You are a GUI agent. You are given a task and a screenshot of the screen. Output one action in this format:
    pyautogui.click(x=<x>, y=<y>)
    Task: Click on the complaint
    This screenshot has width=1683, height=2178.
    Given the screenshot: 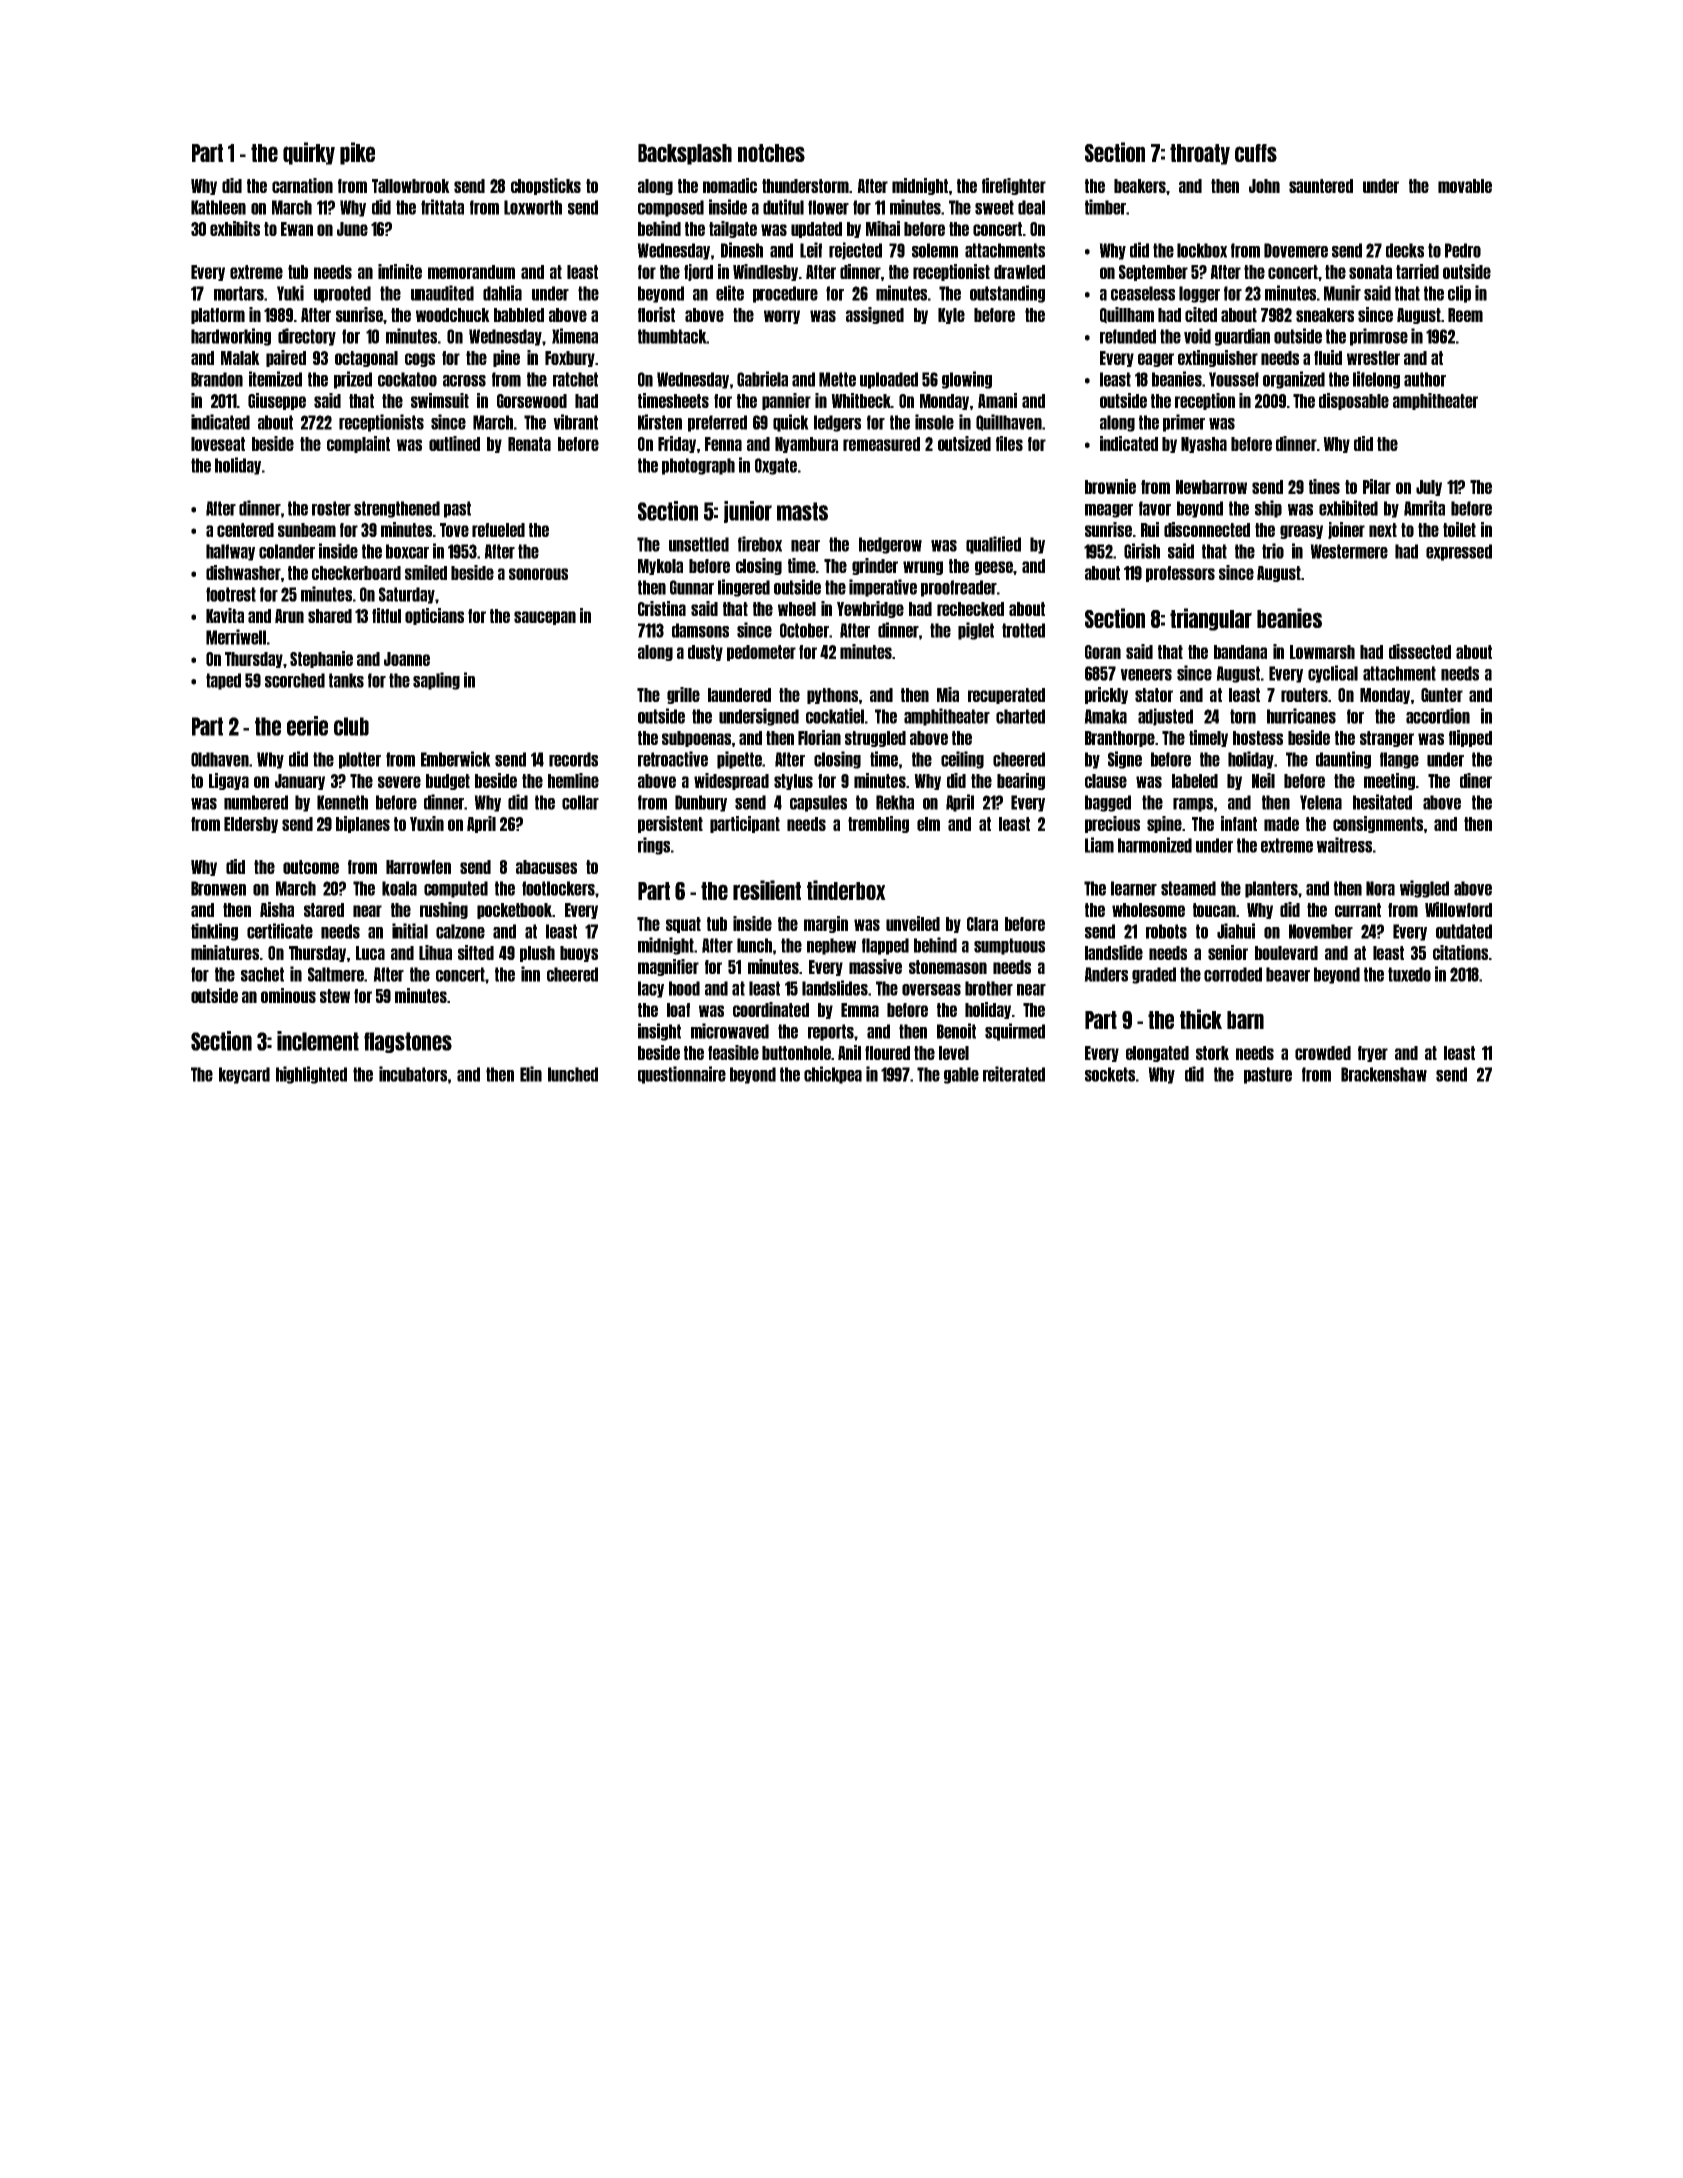 What is the action you would take?
    pyautogui.click(x=358, y=444)
